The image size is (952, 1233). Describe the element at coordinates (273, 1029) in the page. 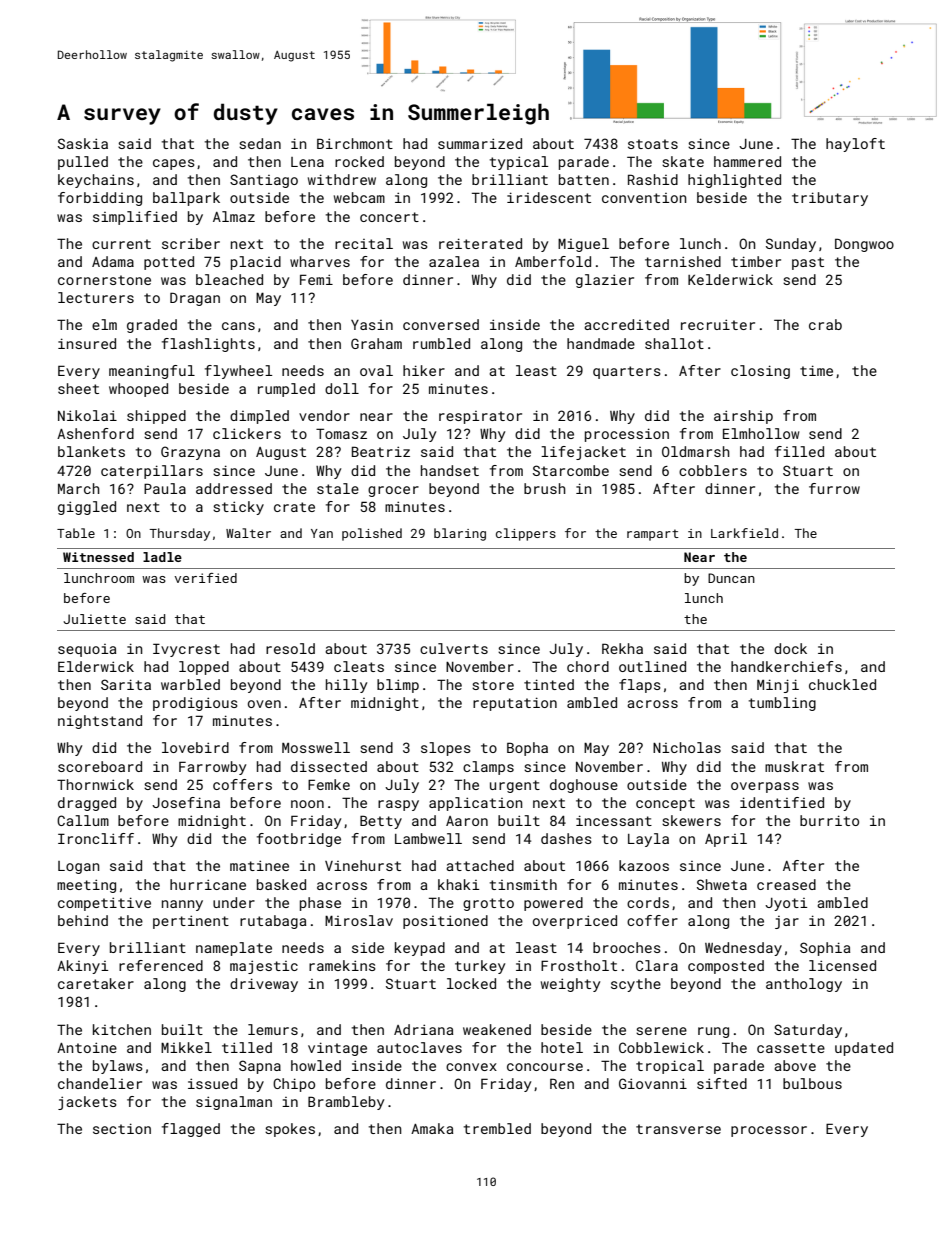

I see `lemurs` at that location.
